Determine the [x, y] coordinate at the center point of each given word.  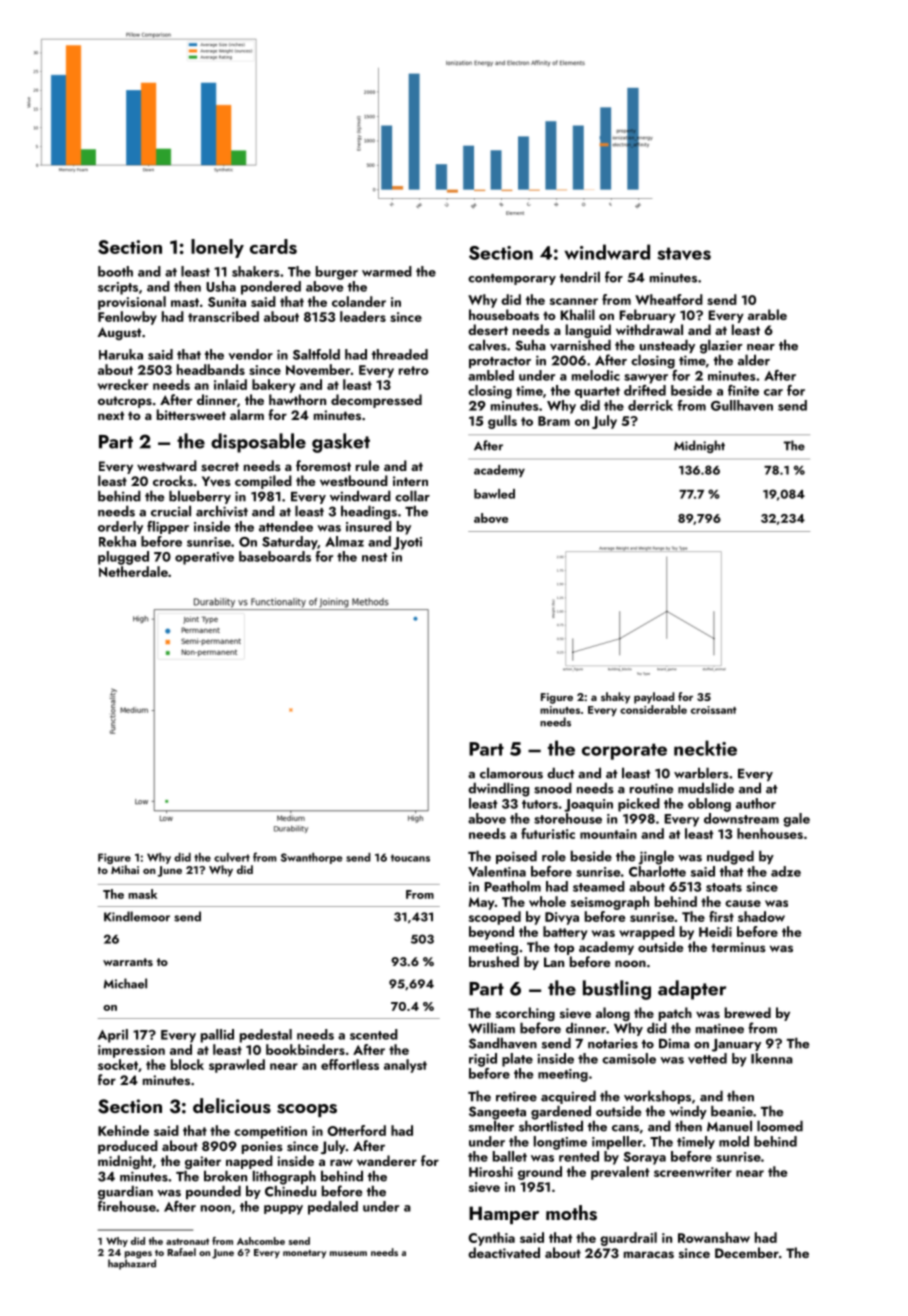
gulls [502, 422]
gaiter [203, 1162]
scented [374, 1034]
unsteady [667, 346]
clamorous [511, 773]
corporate [624, 751]
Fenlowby [127, 318]
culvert [232, 857]
